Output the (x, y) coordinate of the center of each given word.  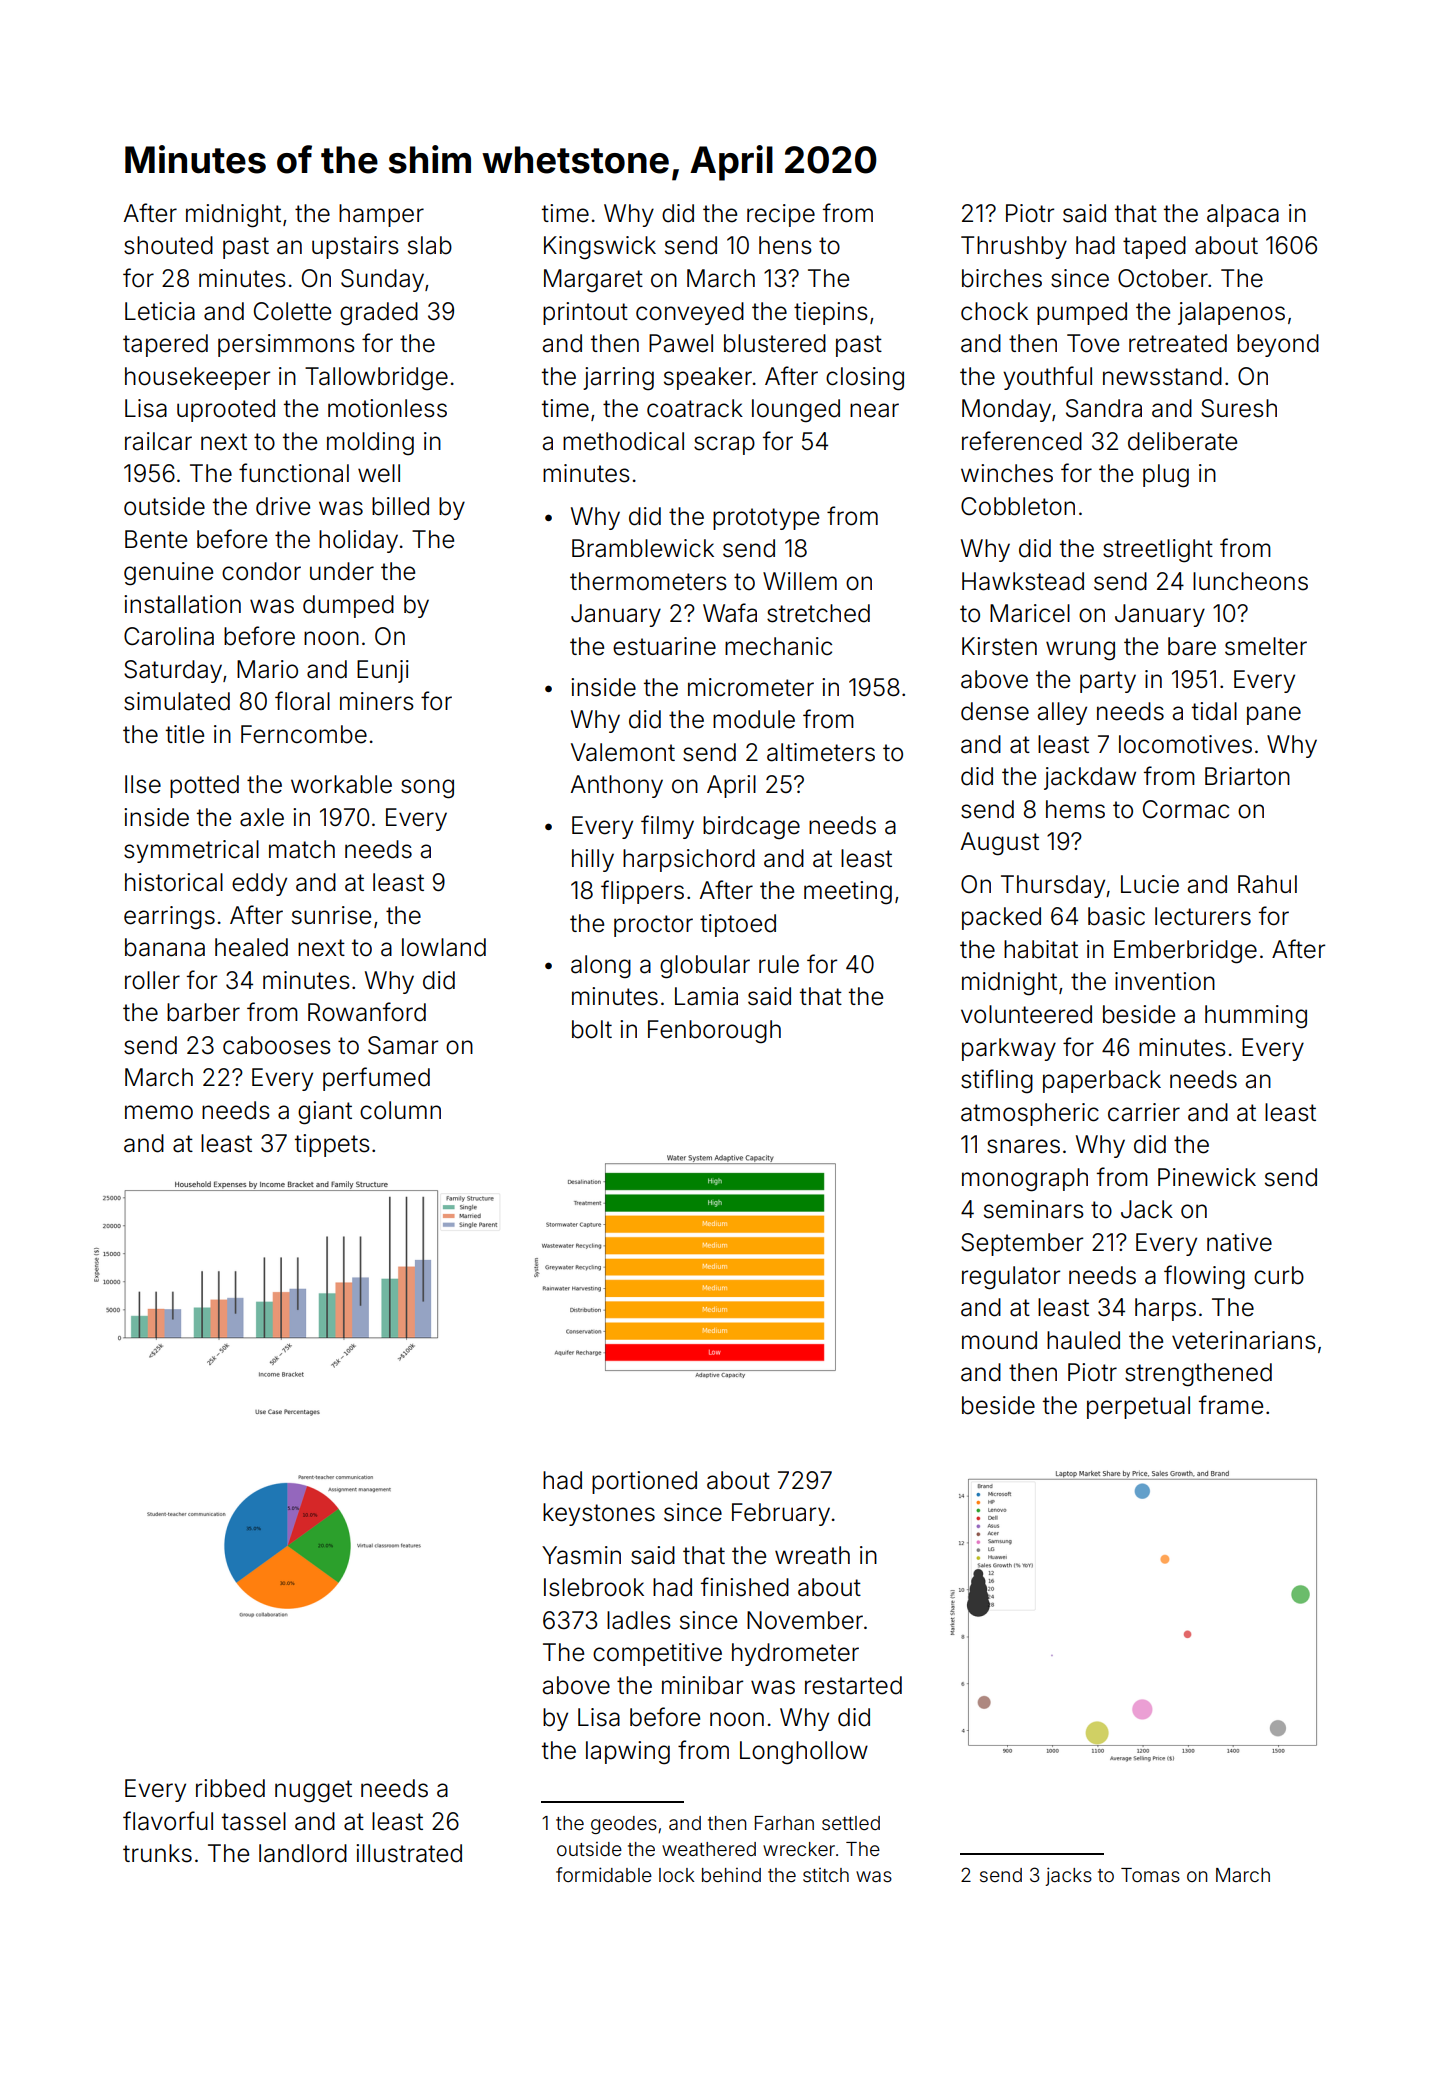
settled (851, 1823)
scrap (724, 445)
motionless (387, 408)
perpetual (1138, 1407)
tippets (332, 1145)
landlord (303, 1853)
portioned (644, 1482)
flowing (1204, 1277)
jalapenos (1231, 313)
